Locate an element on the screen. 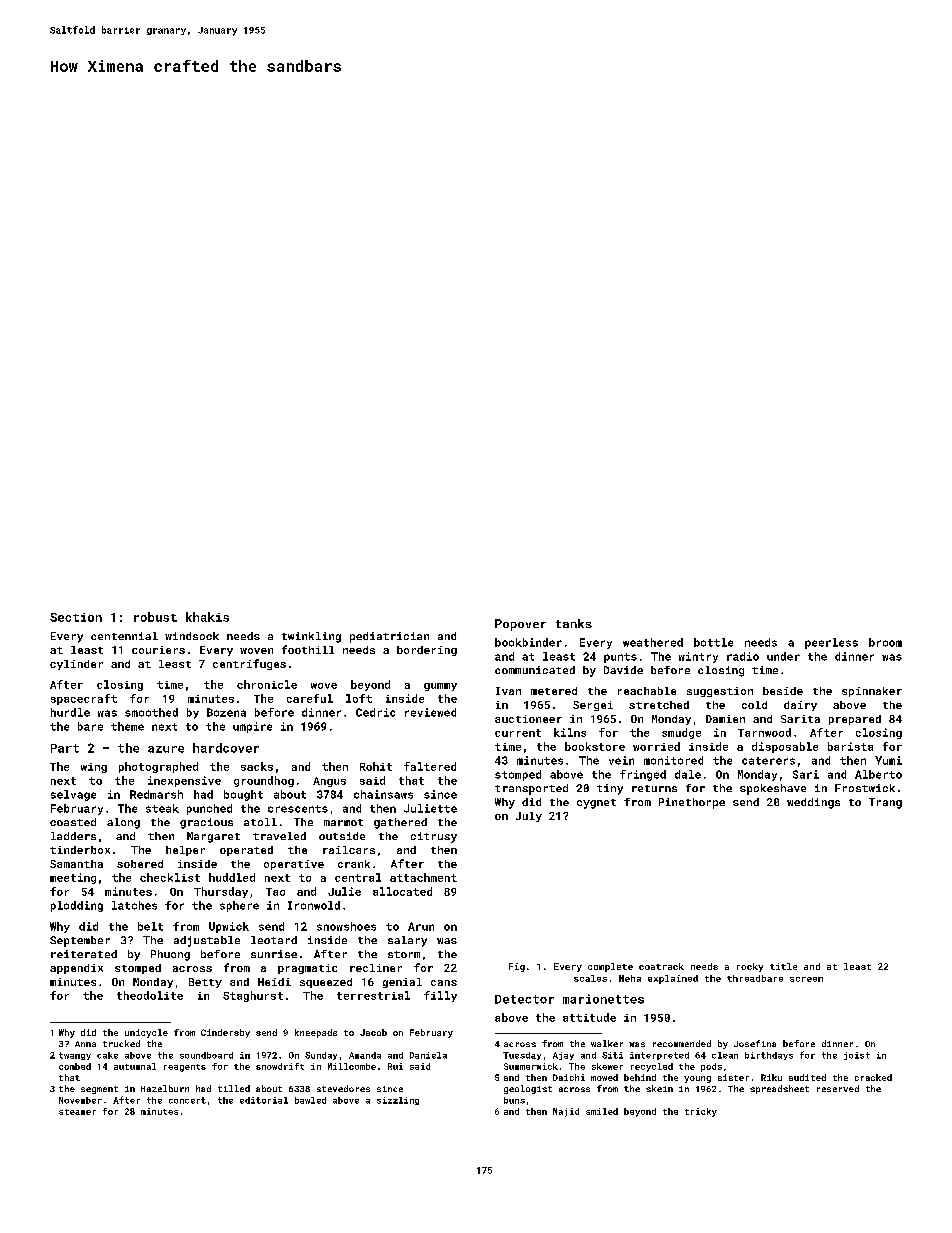  tanks is located at coordinates (574, 623).
